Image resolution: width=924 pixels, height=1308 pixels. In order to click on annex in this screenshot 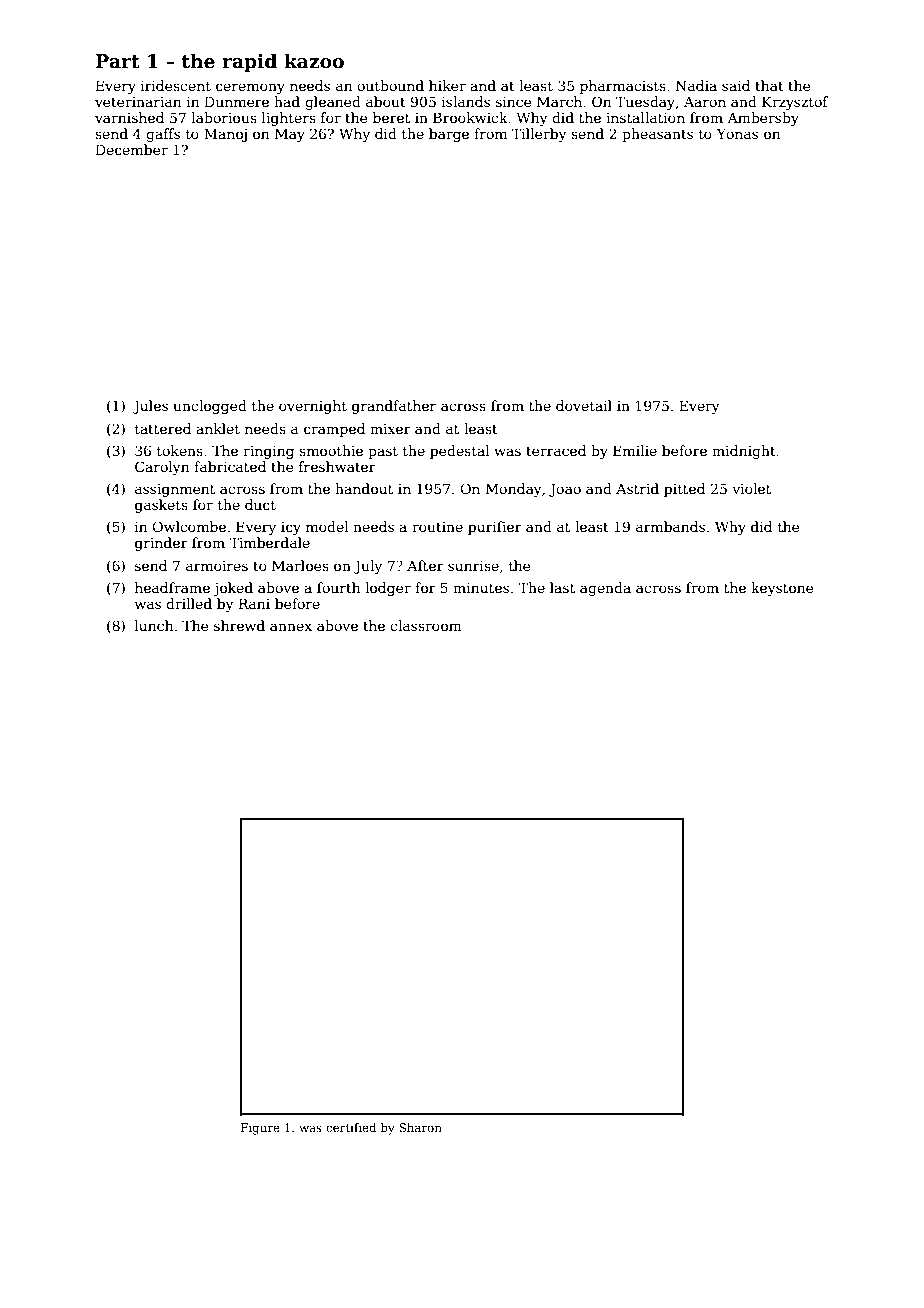, I will do `click(291, 627)`.
